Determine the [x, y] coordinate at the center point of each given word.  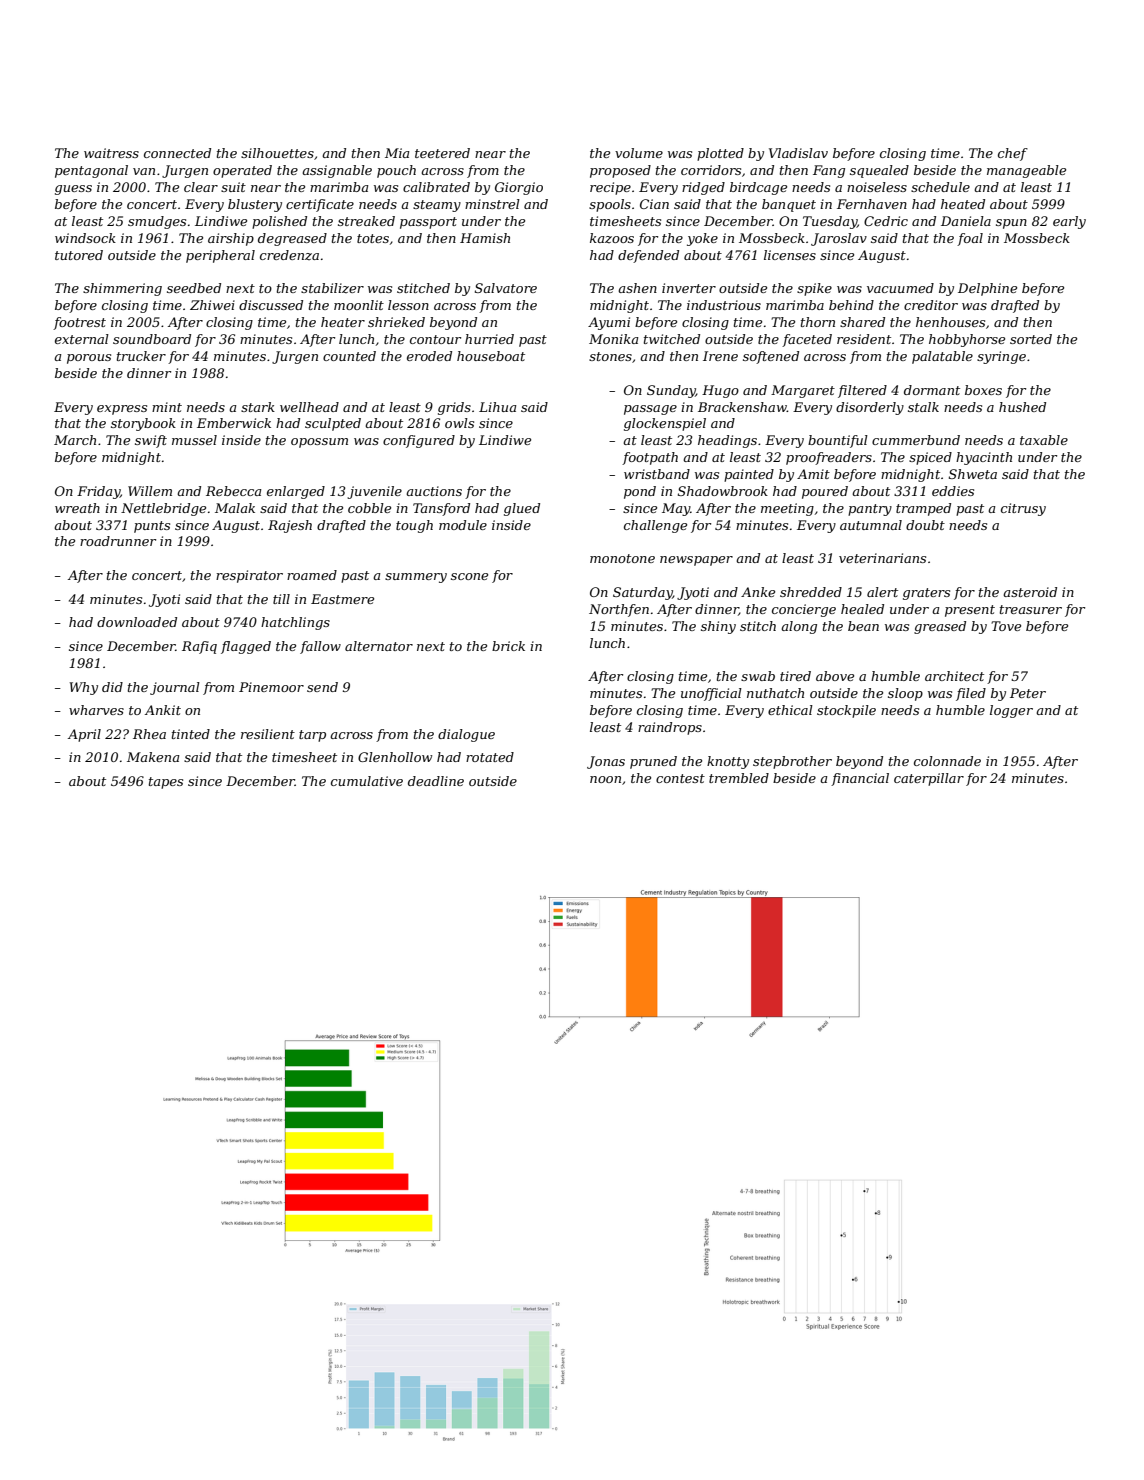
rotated [490, 757]
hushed [1022, 407]
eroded [429, 356]
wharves [96, 710]
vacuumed [900, 288]
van [144, 171]
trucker [141, 356]
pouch [396, 171]
